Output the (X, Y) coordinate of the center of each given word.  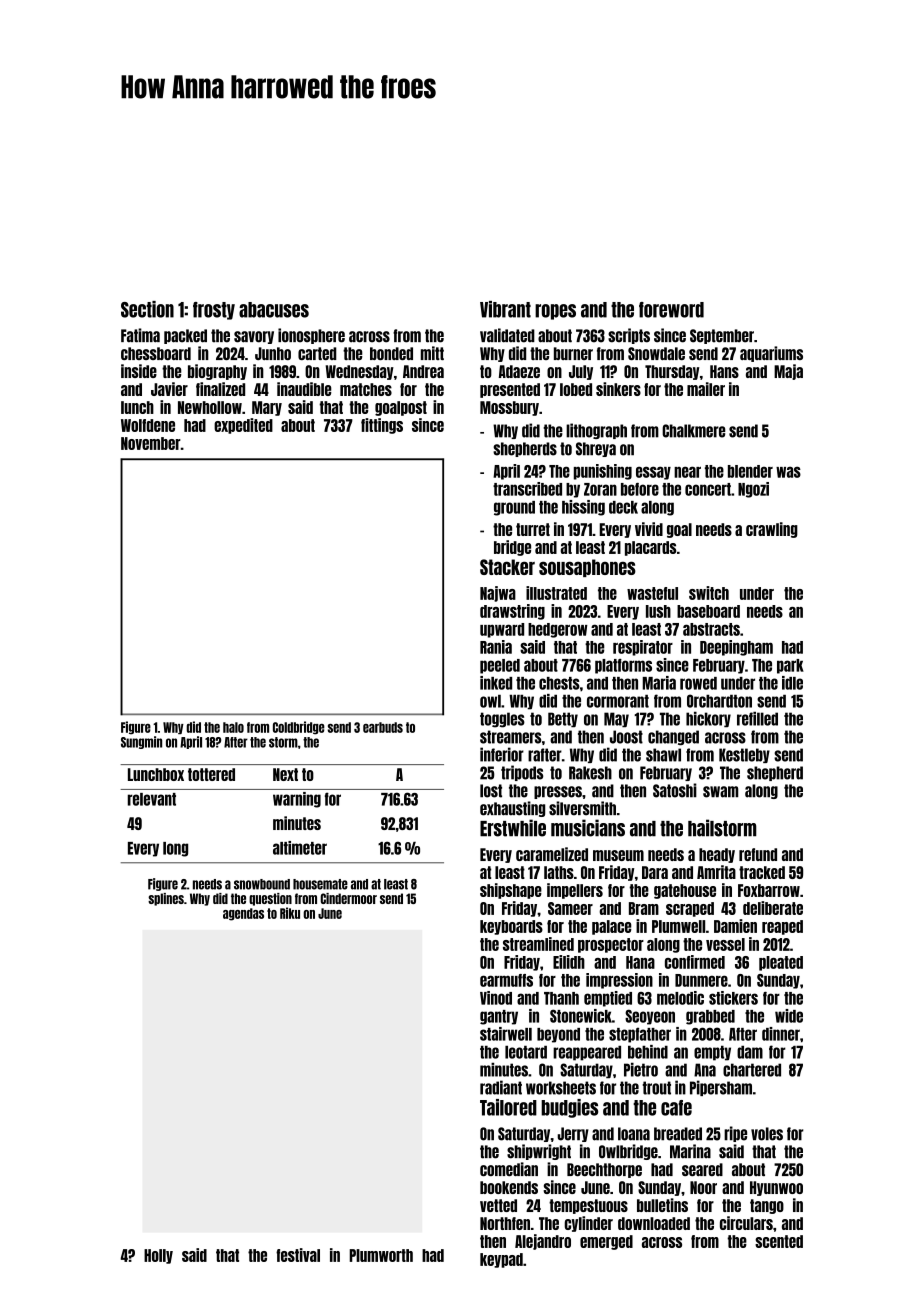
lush (658, 611)
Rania (496, 647)
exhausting (512, 809)
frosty (214, 311)
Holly (158, 1256)
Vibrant (505, 309)
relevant (152, 799)
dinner (781, 1034)
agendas (243, 914)
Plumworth (381, 1255)
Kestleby (744, 755)
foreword (671, 310)
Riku (290, 913)
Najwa (498, 594)
